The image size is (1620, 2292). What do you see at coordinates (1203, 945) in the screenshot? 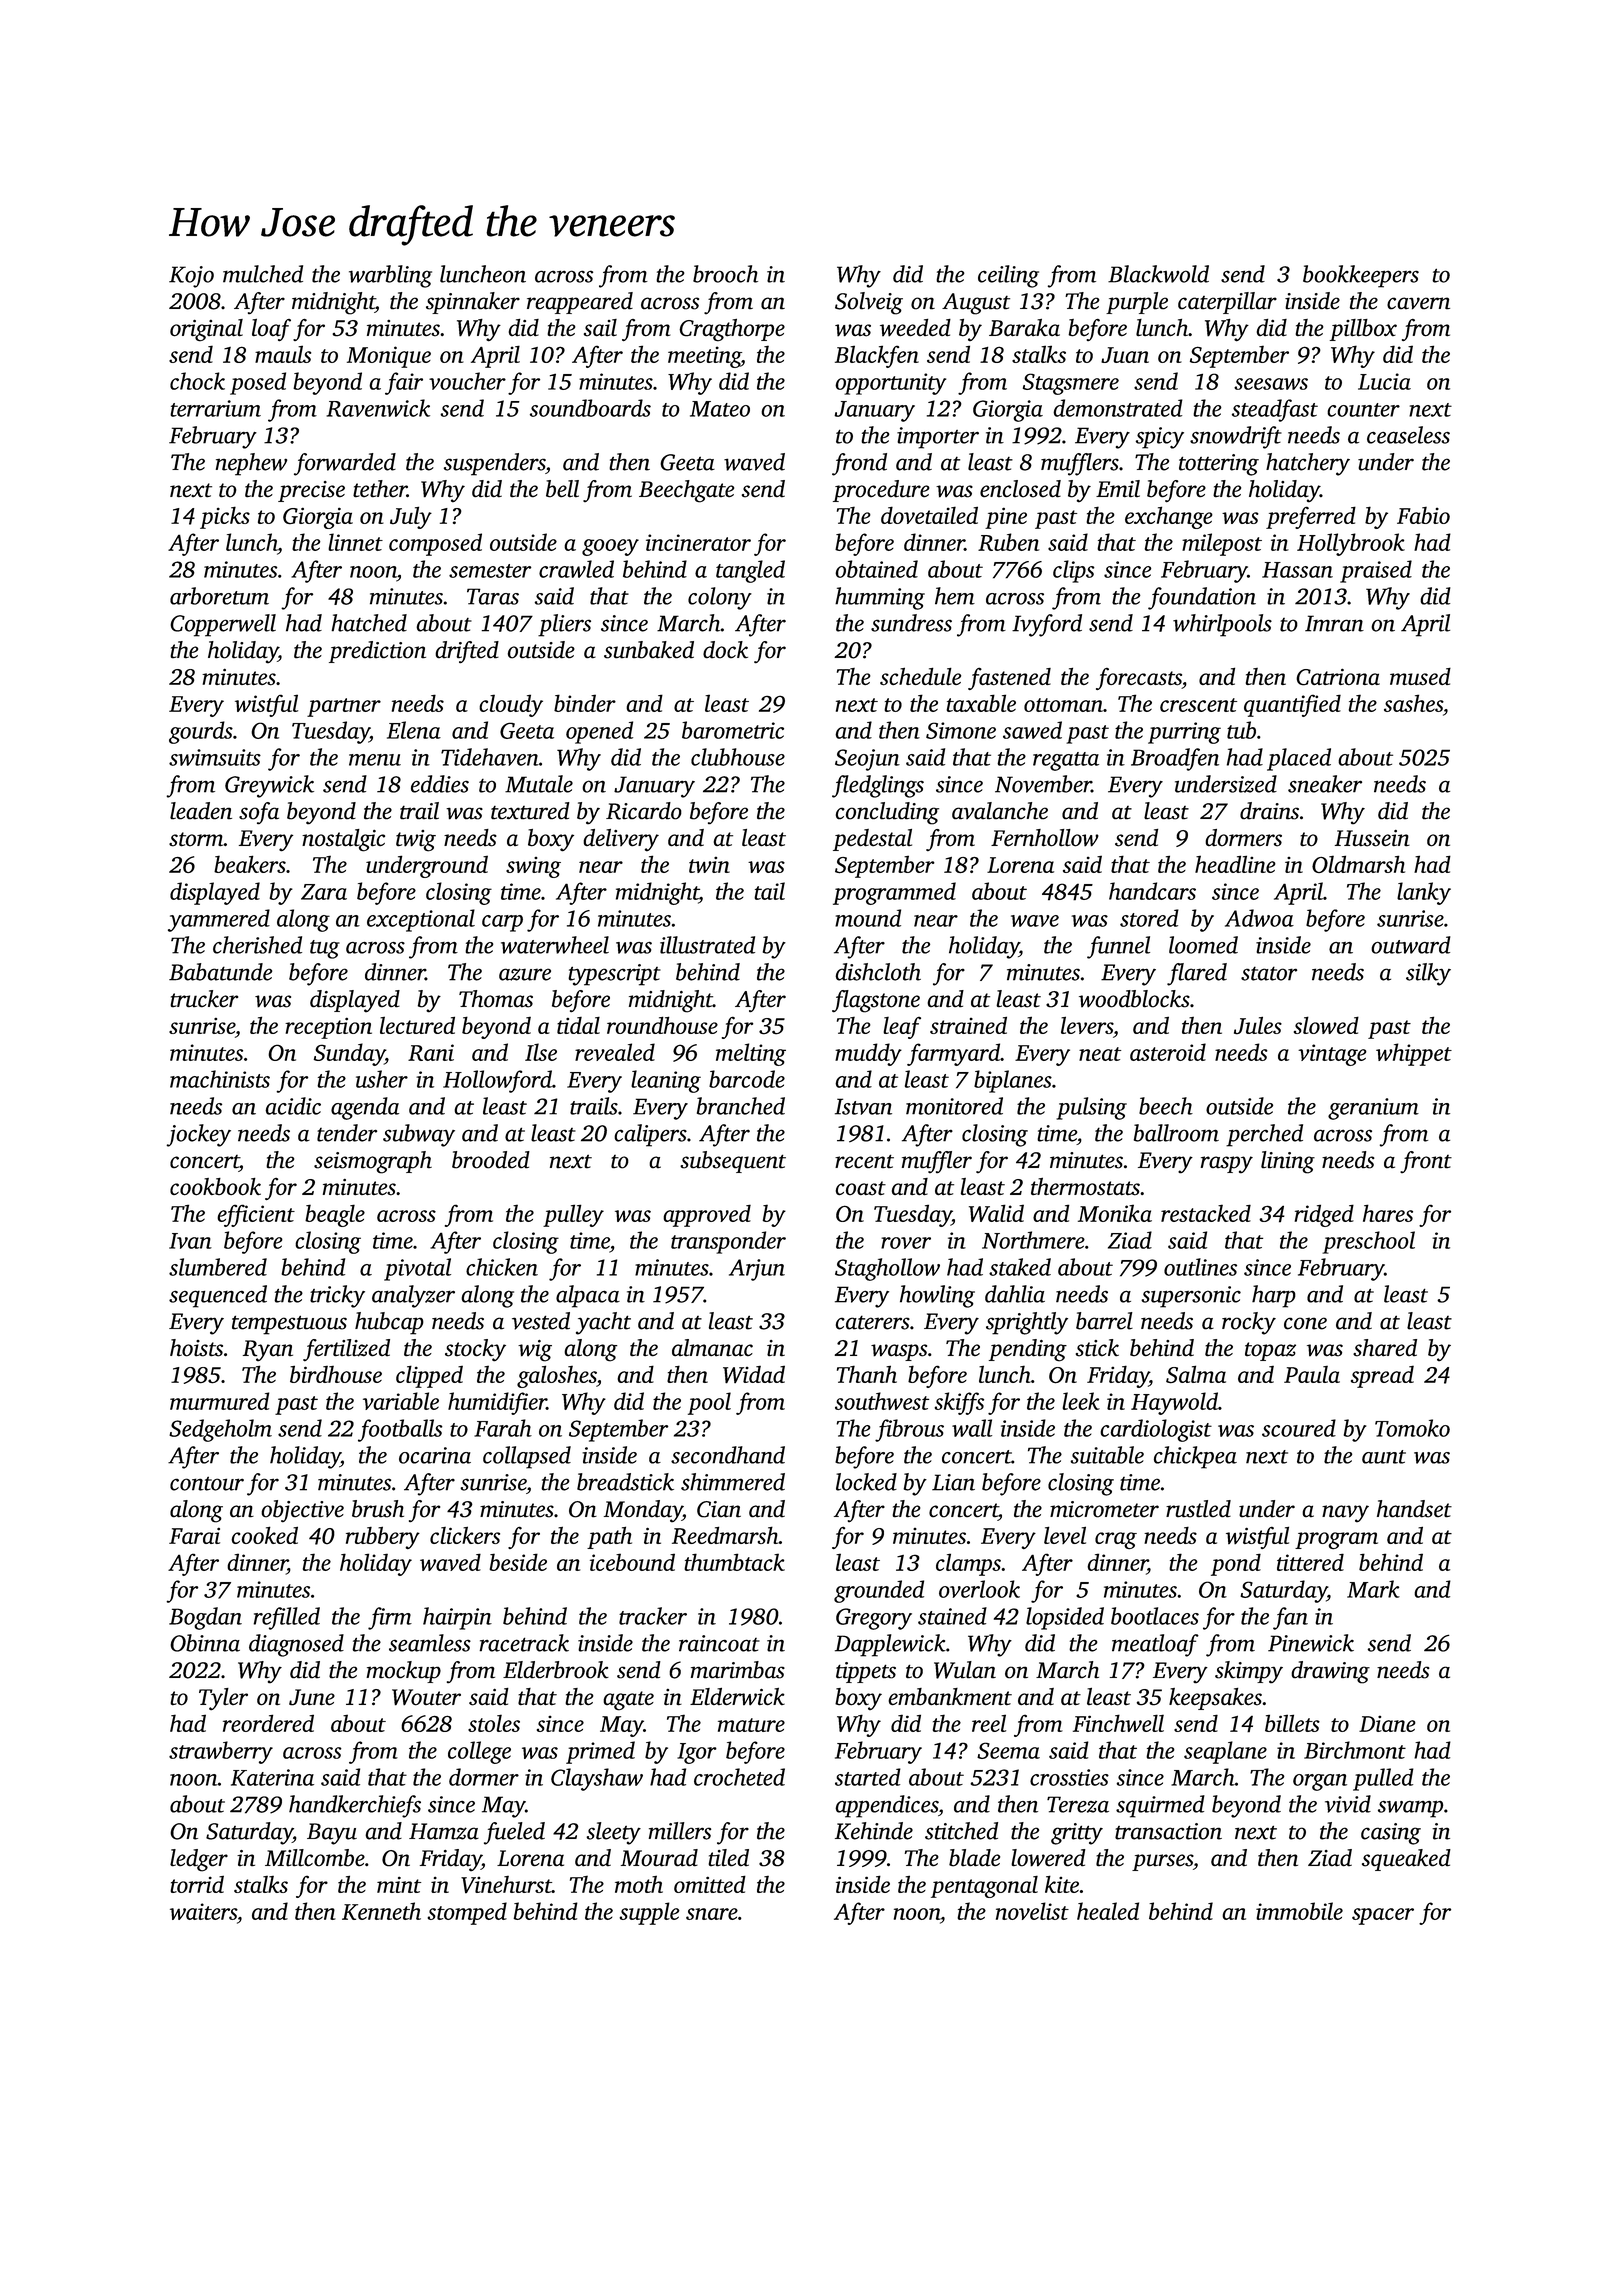
I see `loomed` at bounding box center [1203, 945].
